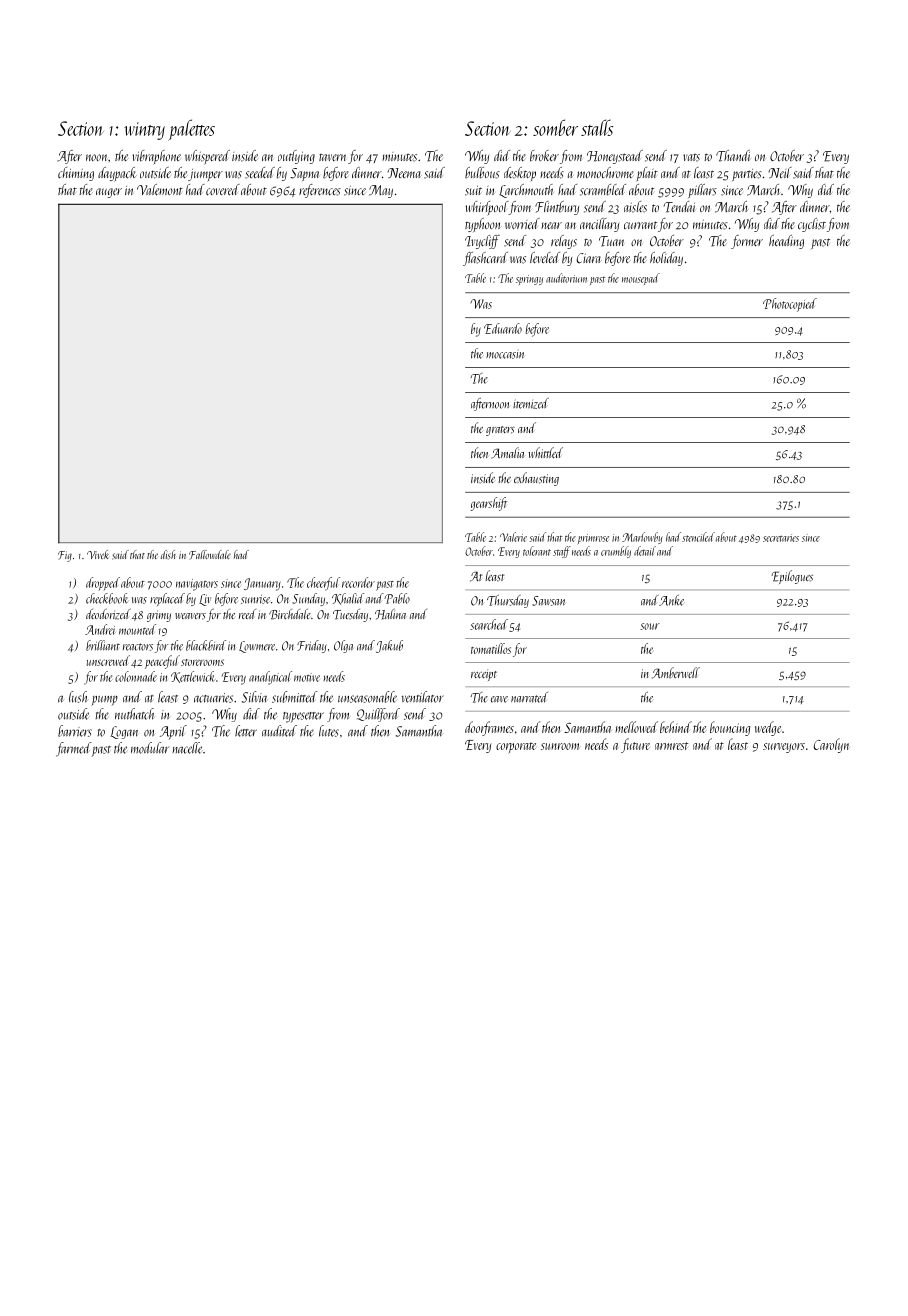 This screenshot has height=1316, width=908. What do you see at coordinates (210, 554) in the screenshot?
I see `Fallowdale` at bounding box center [210, 554].
